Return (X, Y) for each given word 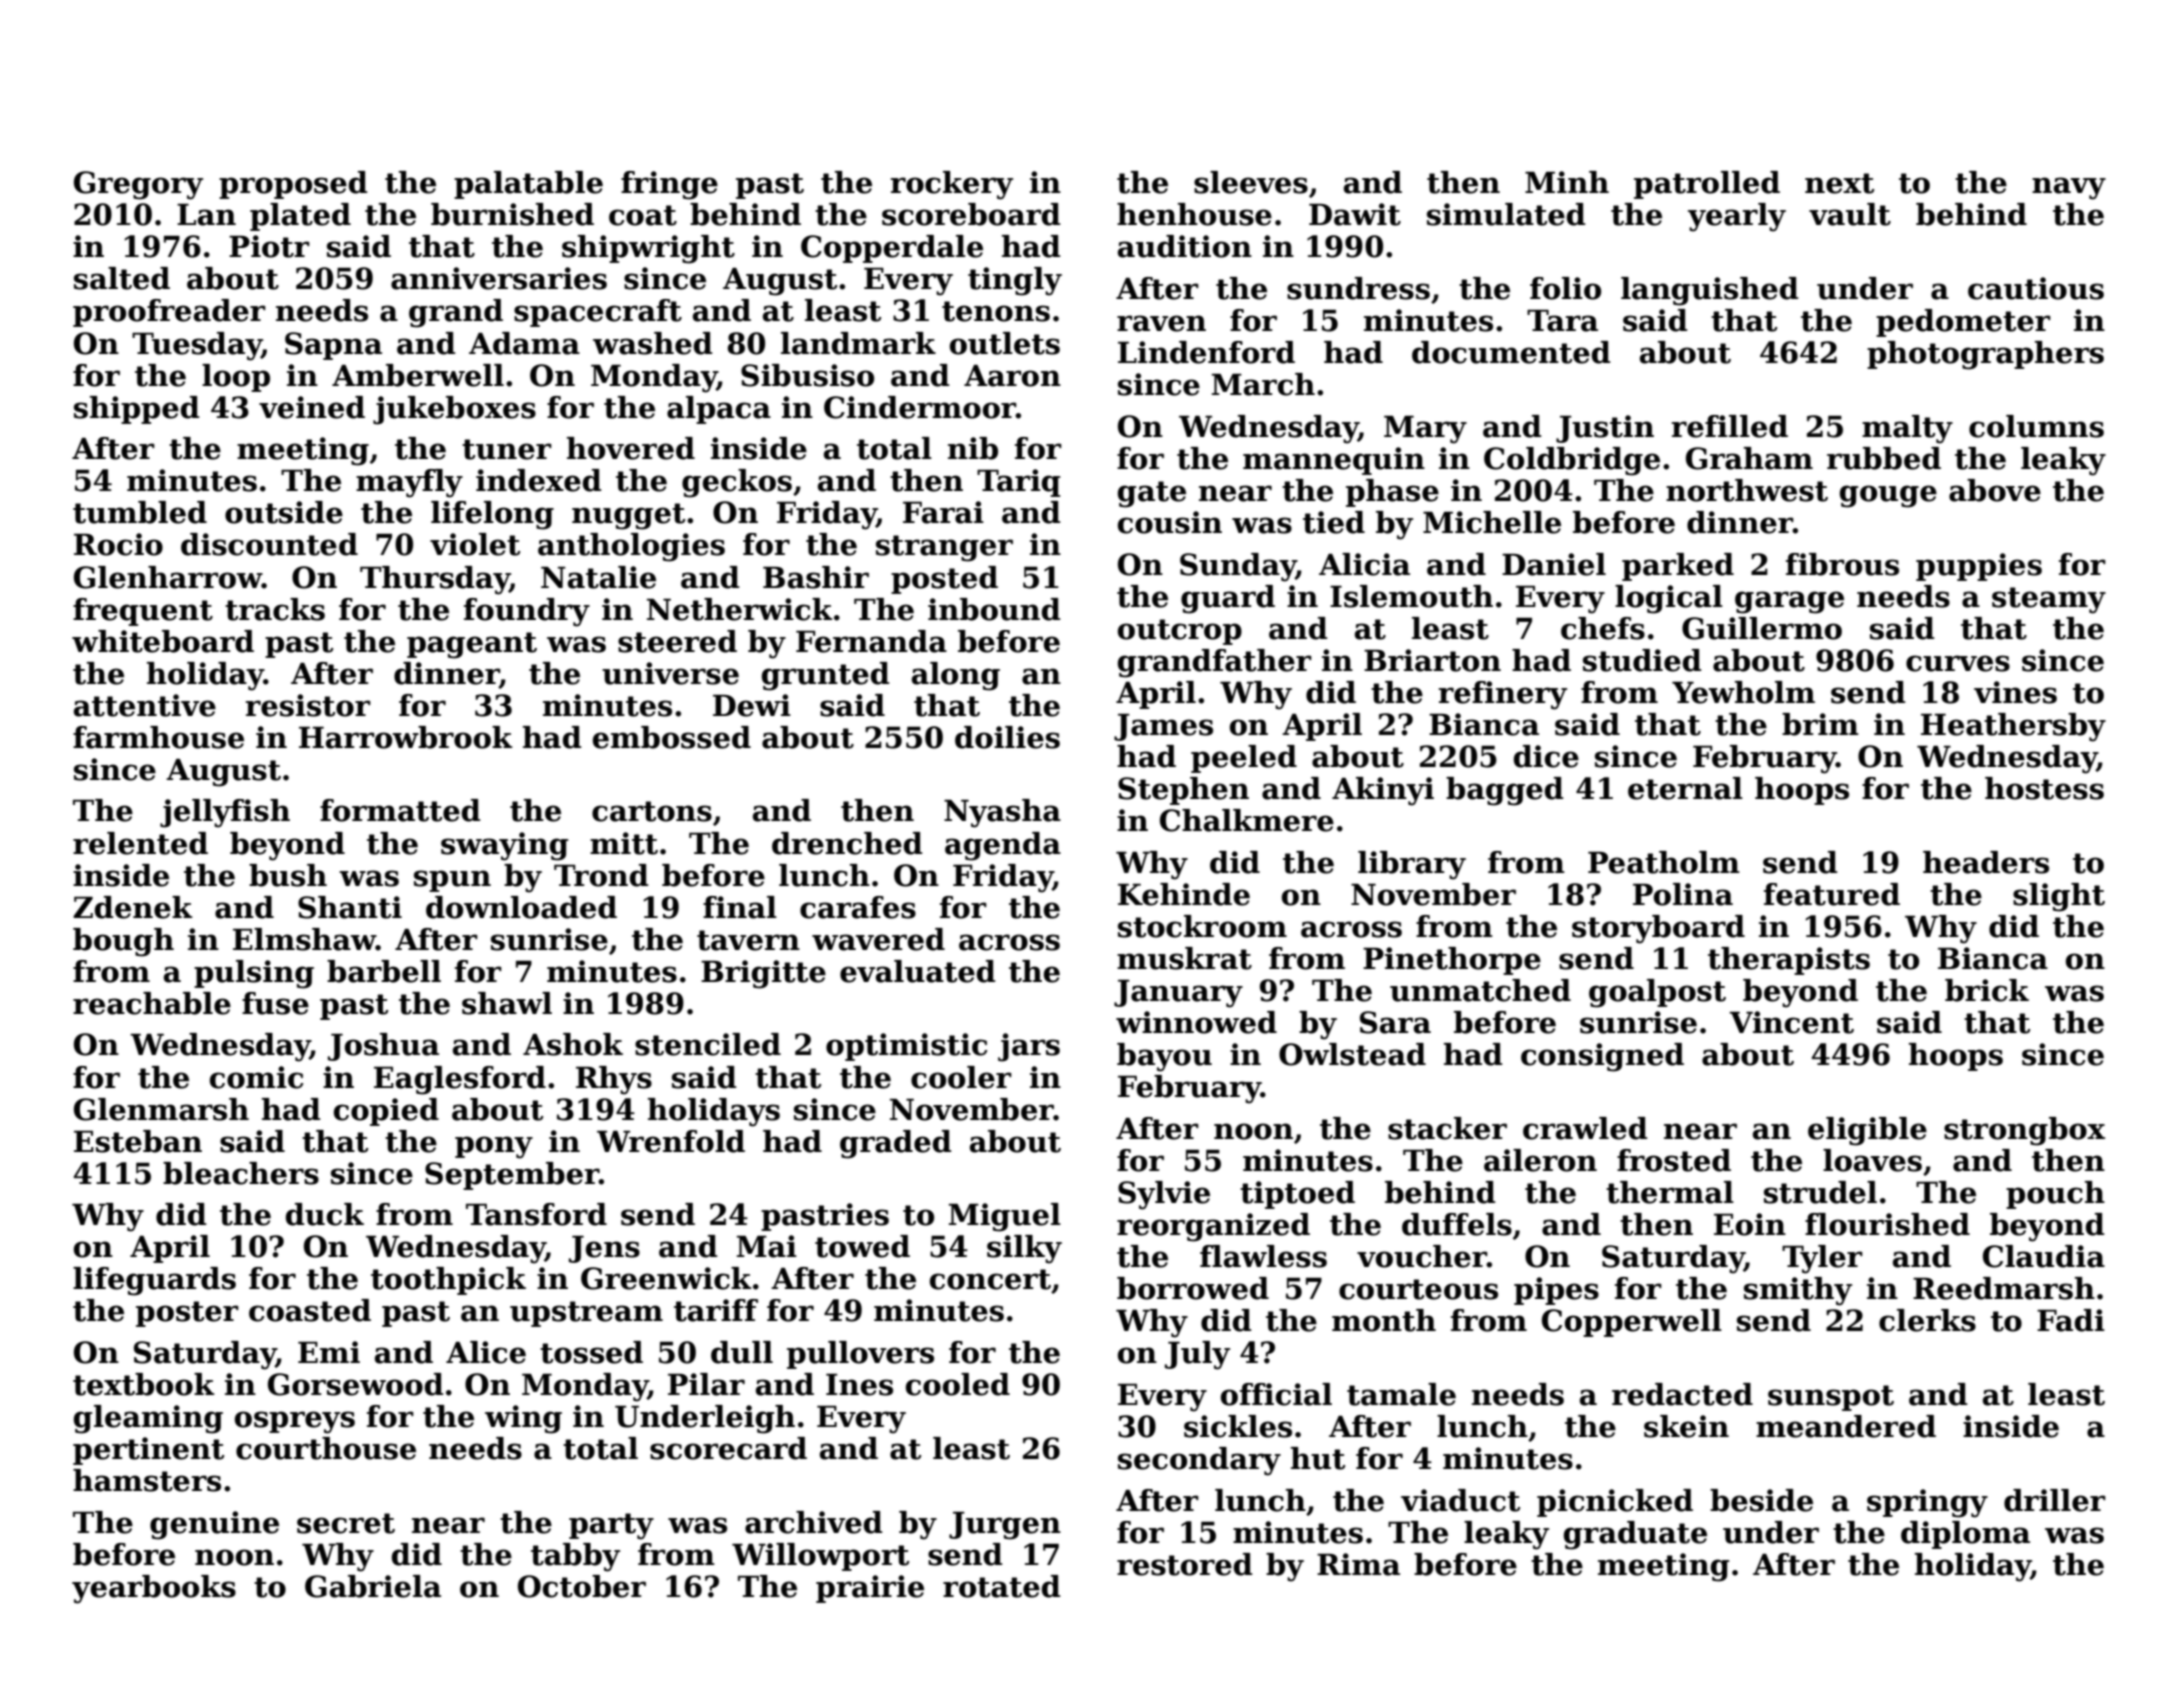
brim (1820, 724)
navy (2069, 188)
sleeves (1251, 182)
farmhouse (158, 737)
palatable (528, 185)
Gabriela (373, 1586)
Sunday (1238, 567)
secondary (1199, 1461)
